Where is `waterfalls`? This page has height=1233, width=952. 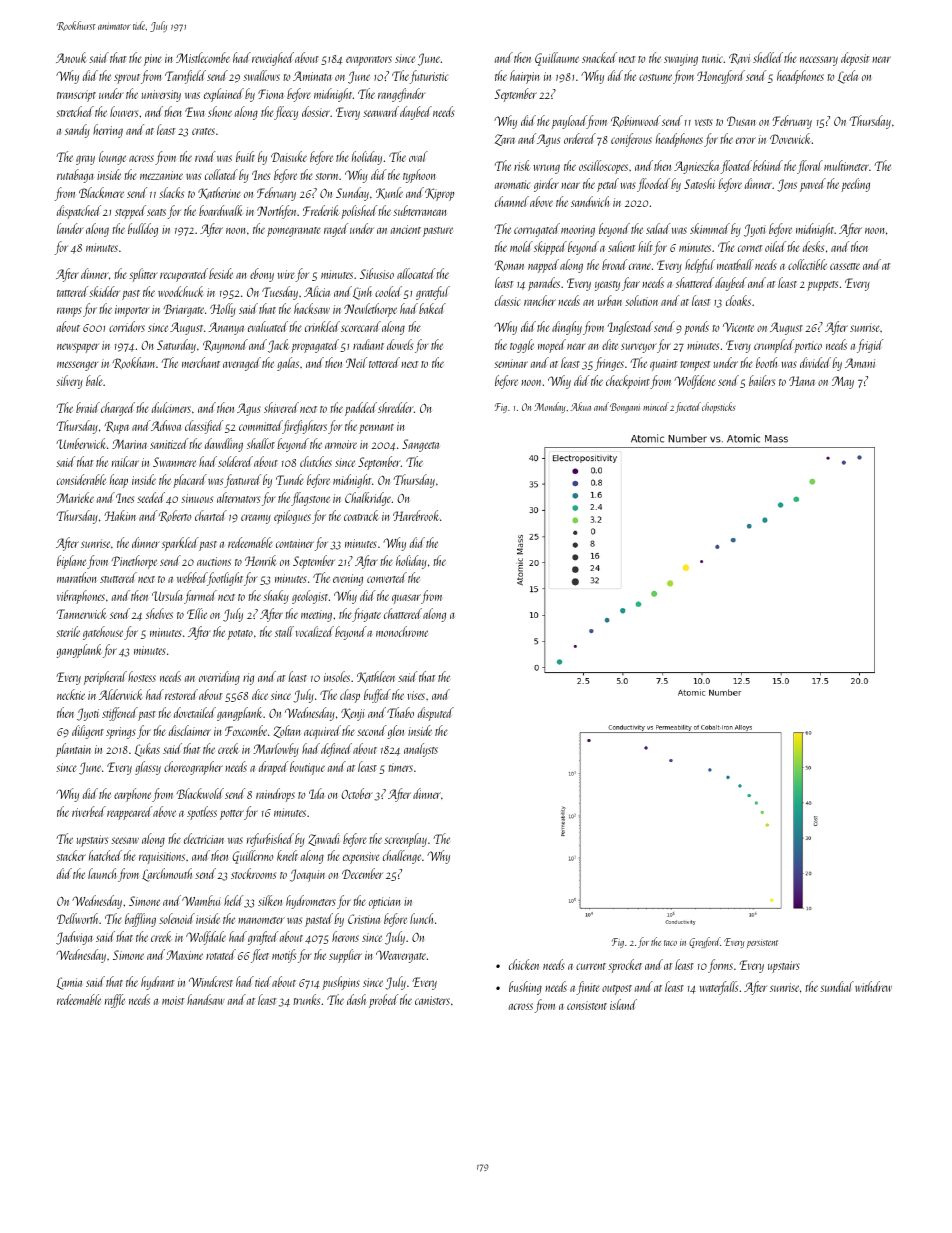
waterfalls is located at coordinates (719, 988).
